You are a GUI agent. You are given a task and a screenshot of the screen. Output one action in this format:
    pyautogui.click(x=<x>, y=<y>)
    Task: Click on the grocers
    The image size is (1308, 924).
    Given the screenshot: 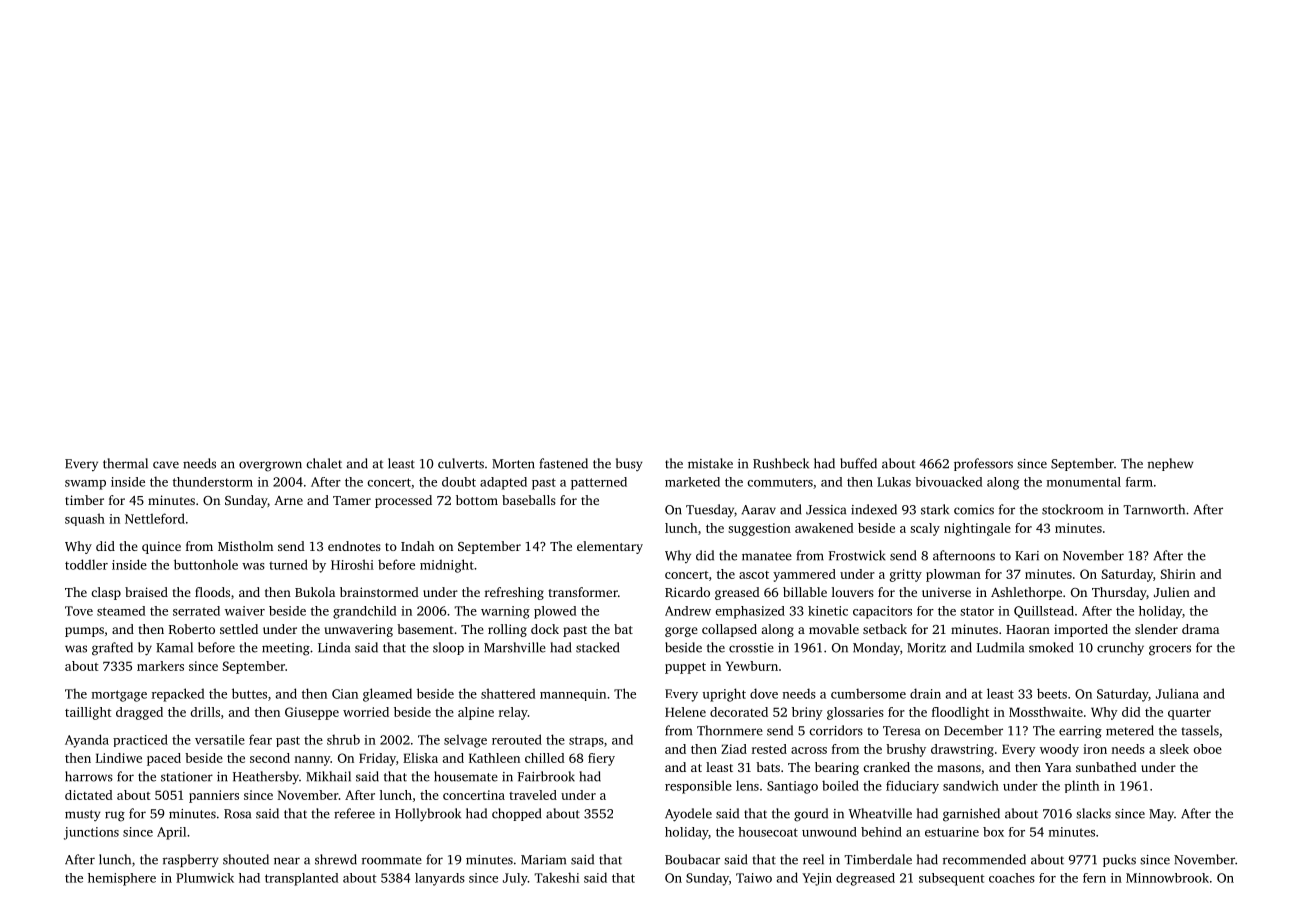 What is the action you would take?
    pyautogui.click(x=1170, y=650)
